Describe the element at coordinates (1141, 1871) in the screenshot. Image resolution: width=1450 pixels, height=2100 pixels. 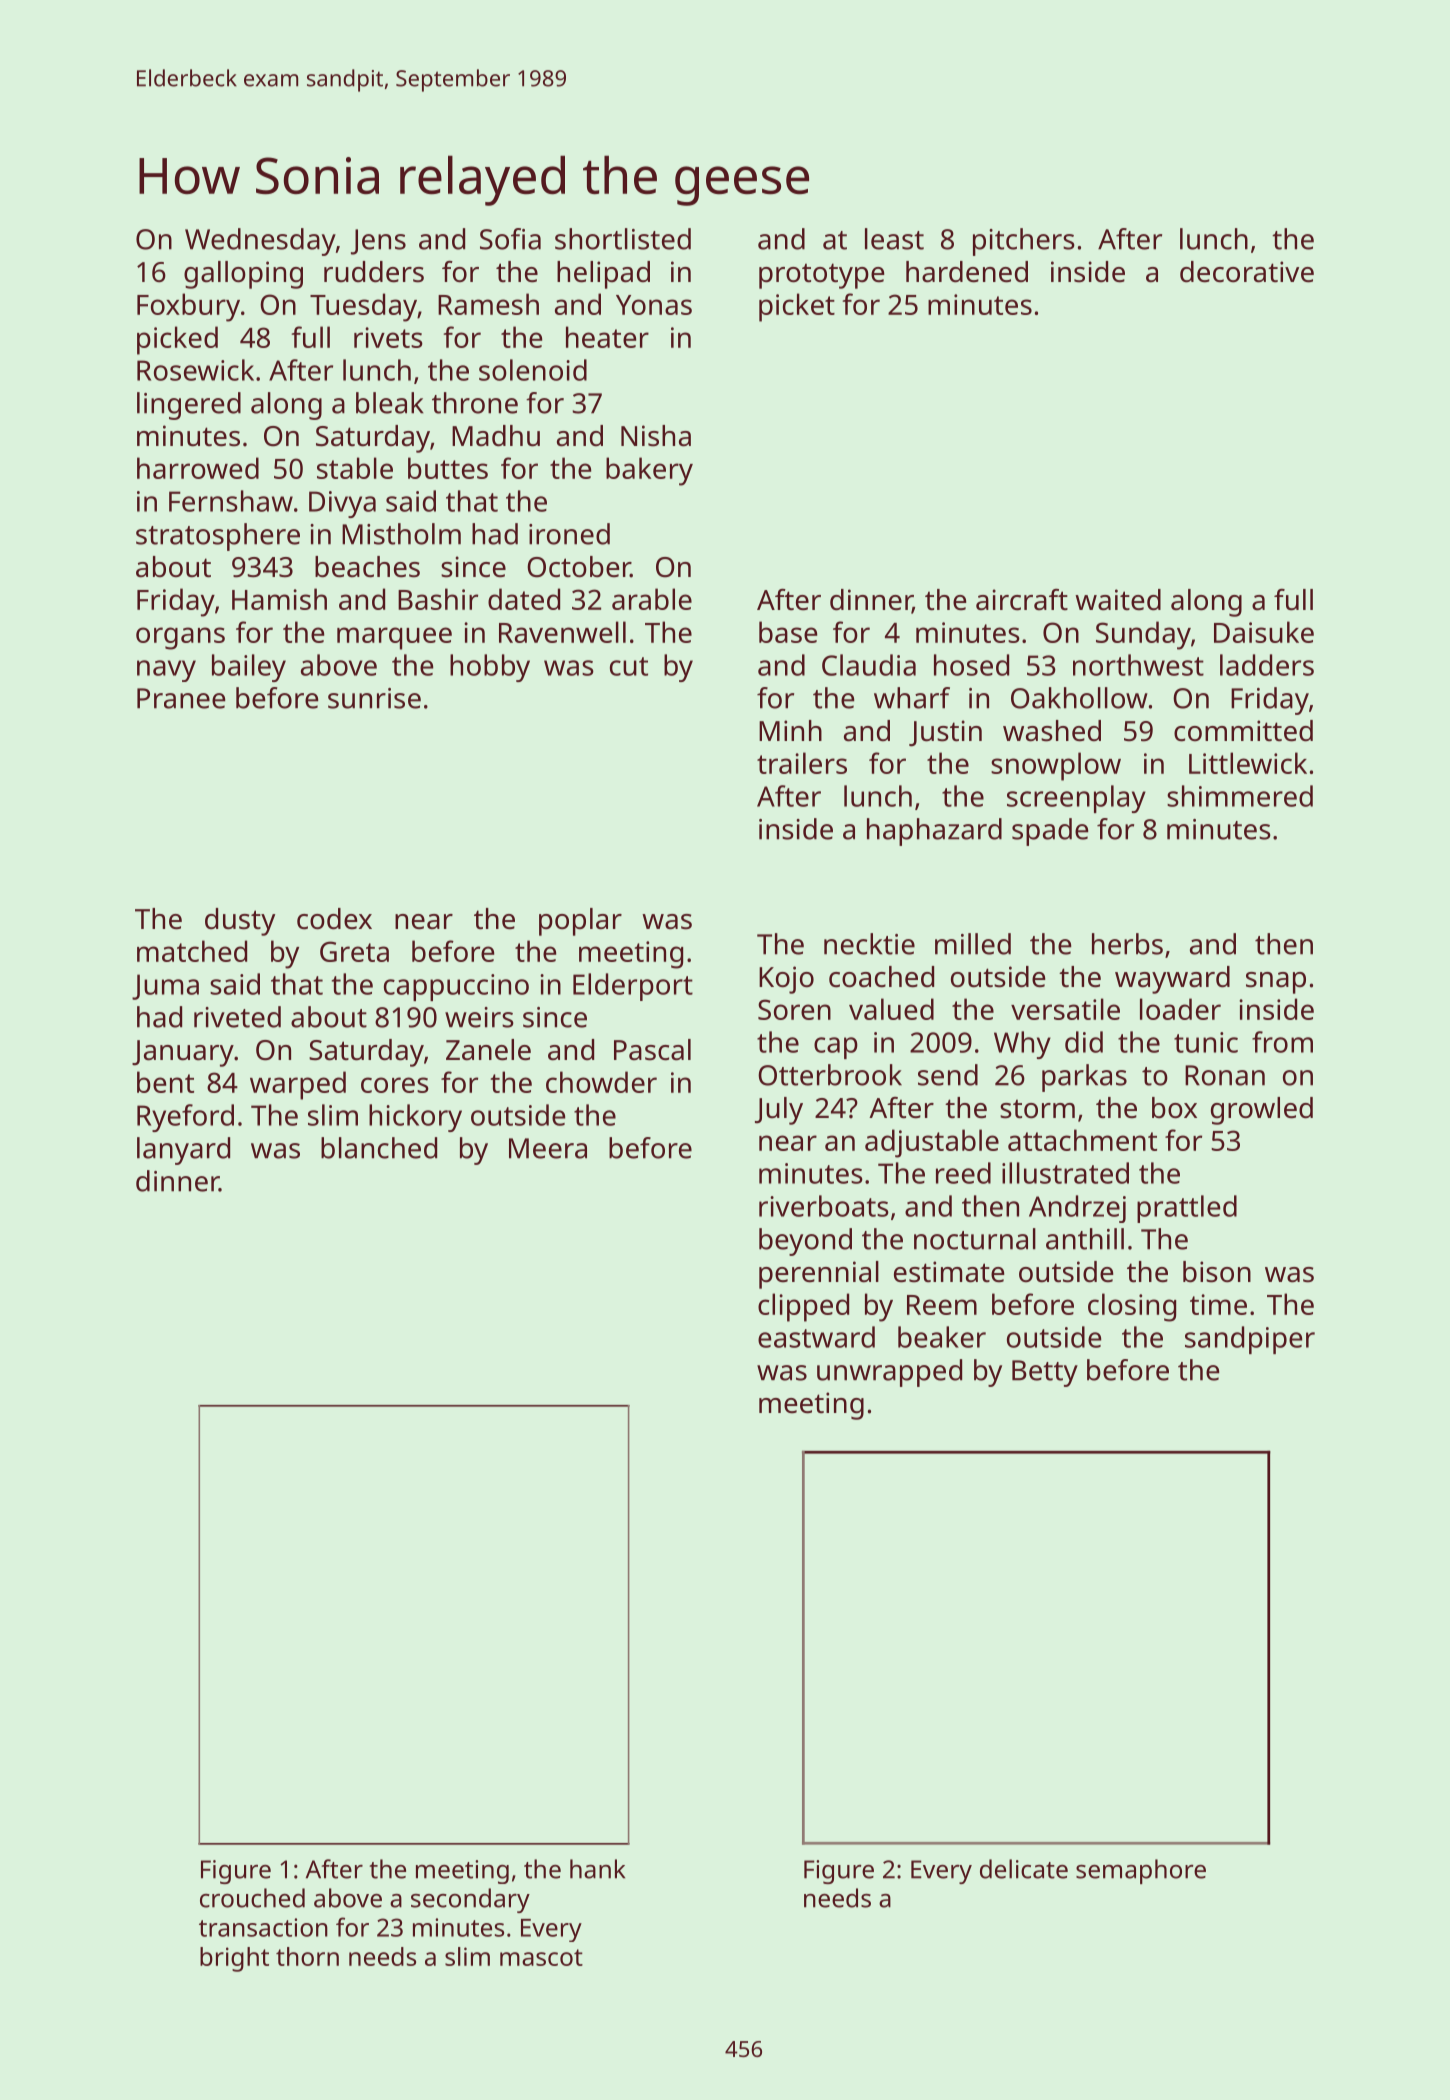
I see `semaphore` at that location.
